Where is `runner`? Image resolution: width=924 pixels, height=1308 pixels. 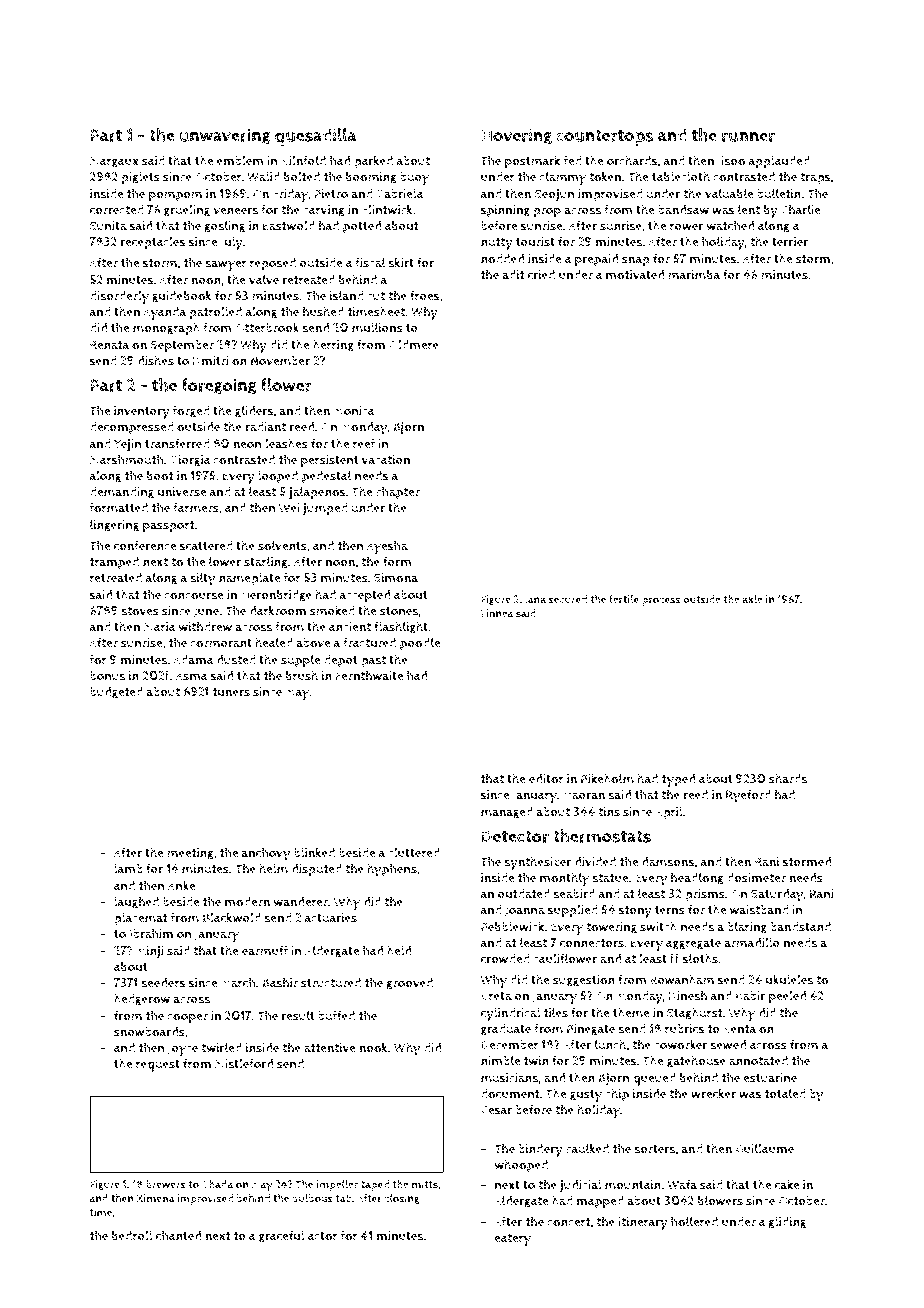 runner is located at coordinates (748, 137).
